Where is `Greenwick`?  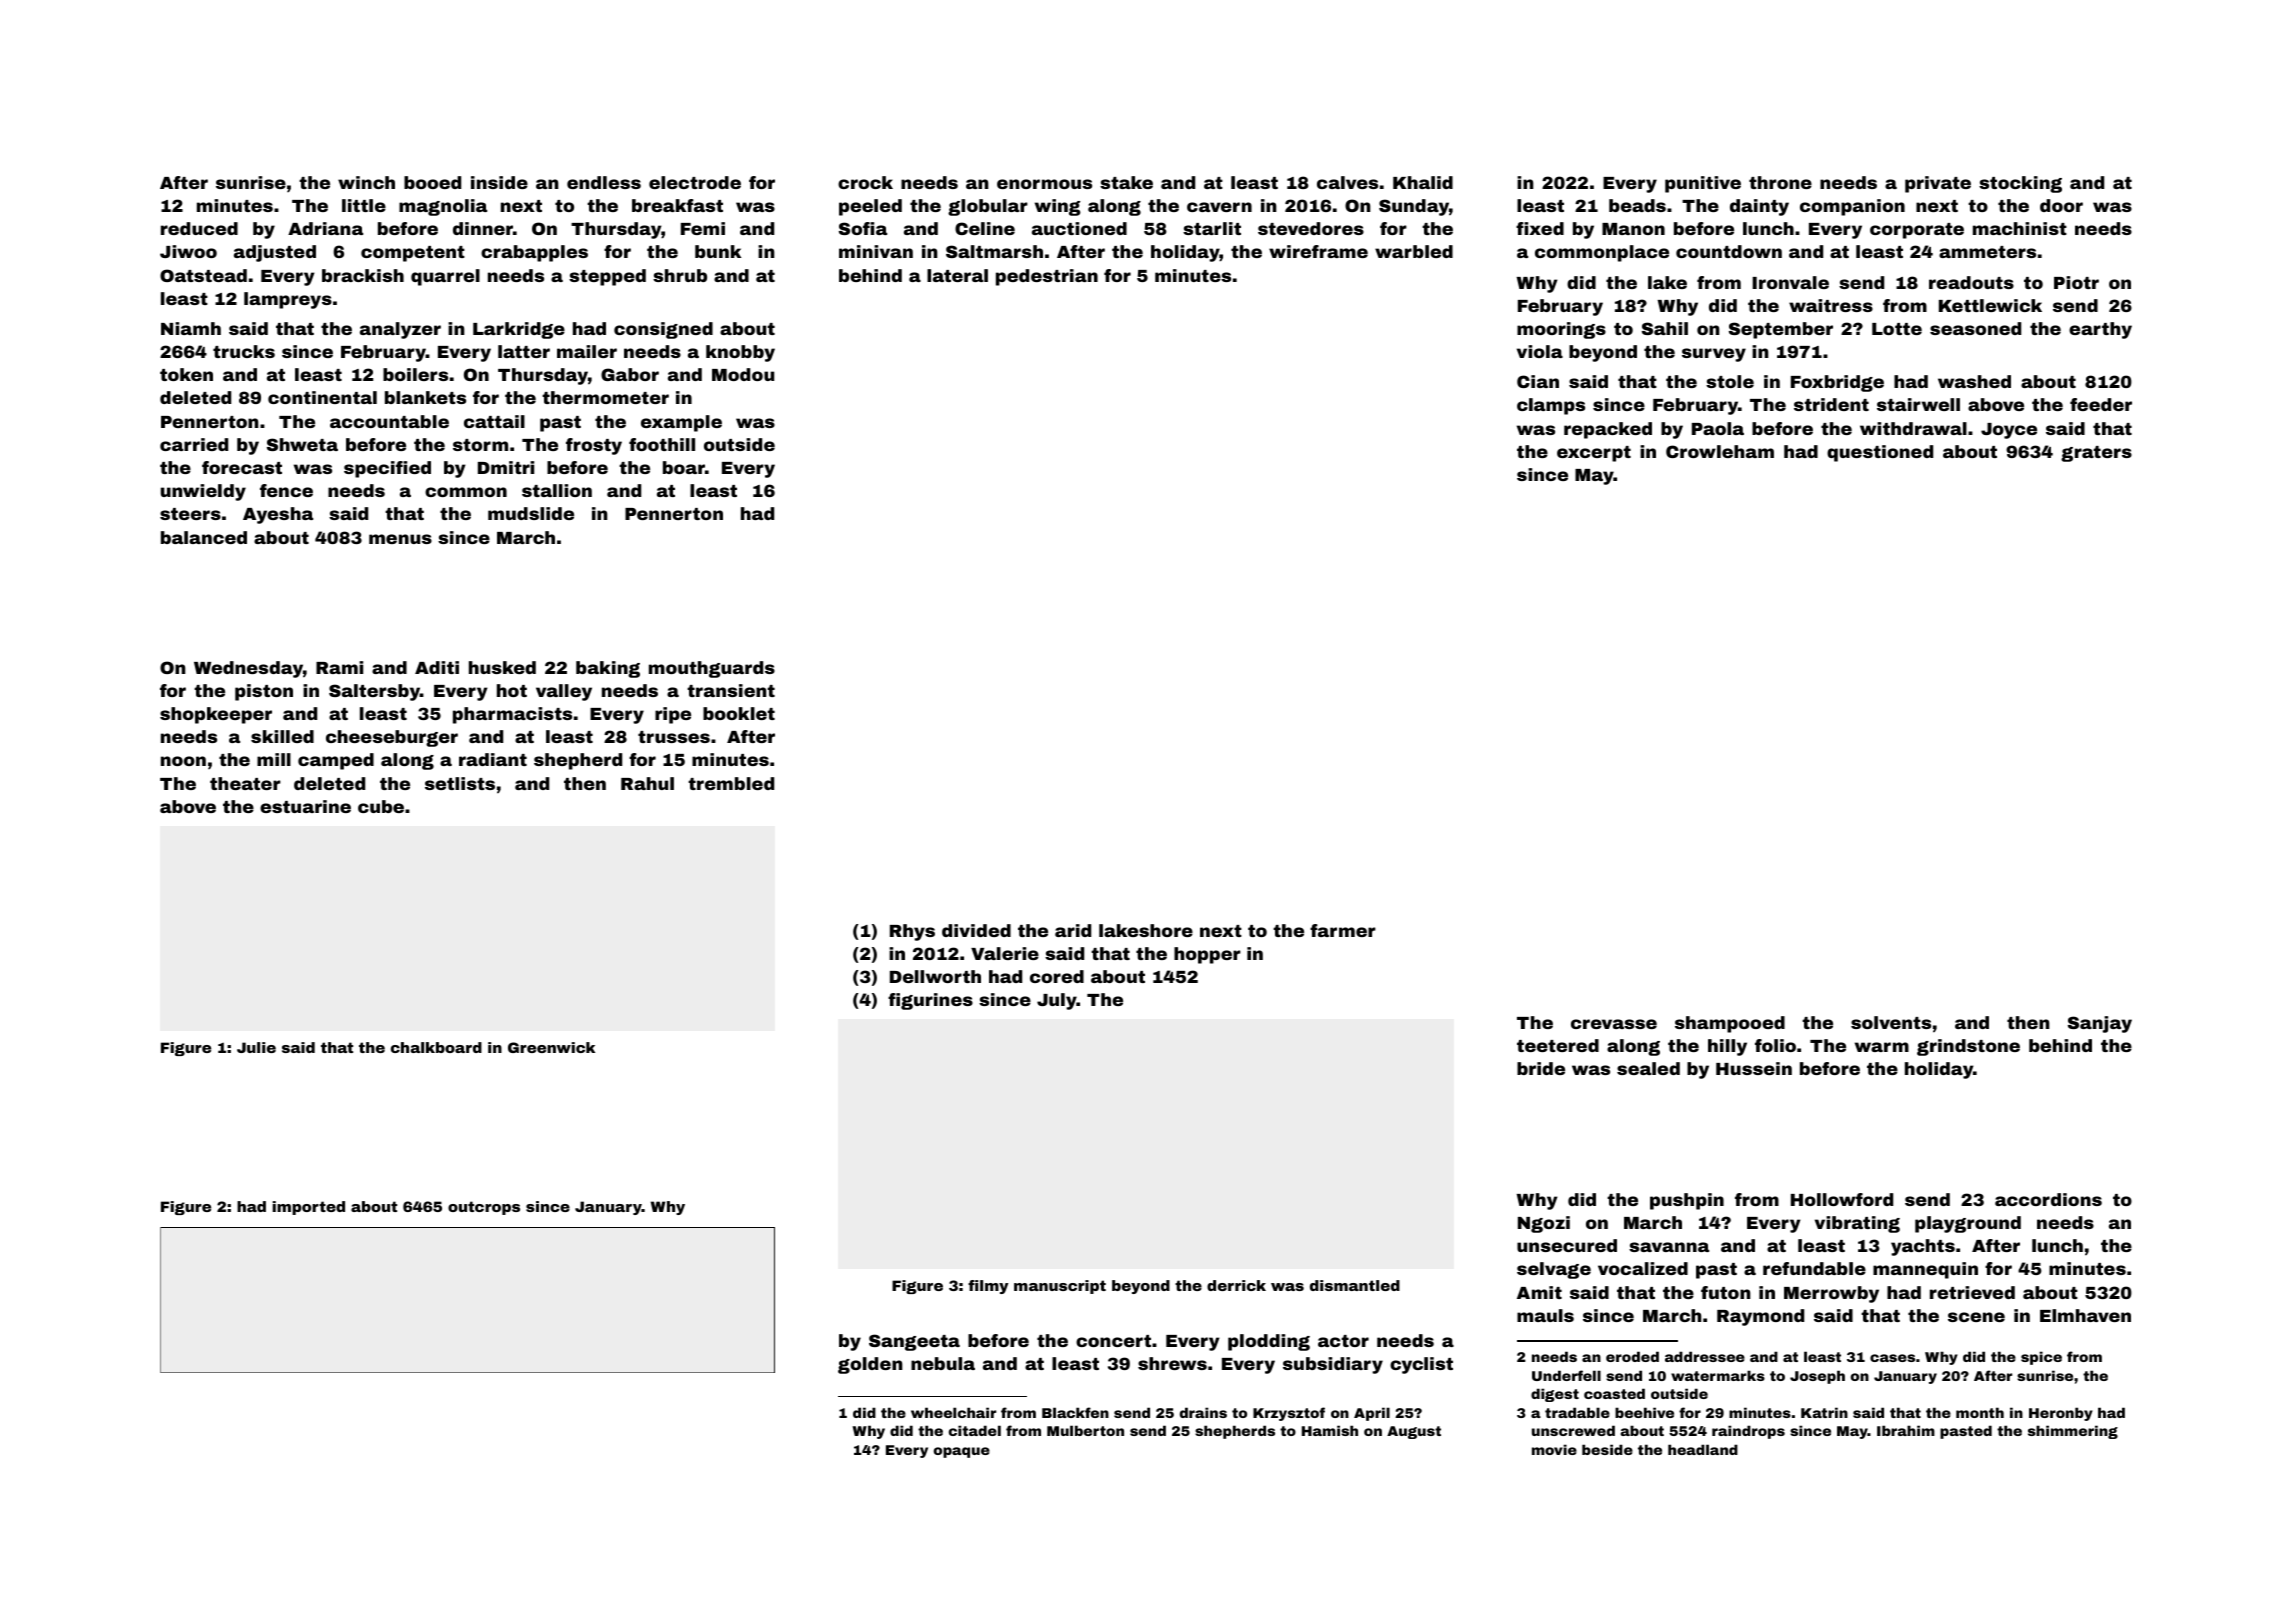 Greenwick is located at coordinates (551, 1047).
